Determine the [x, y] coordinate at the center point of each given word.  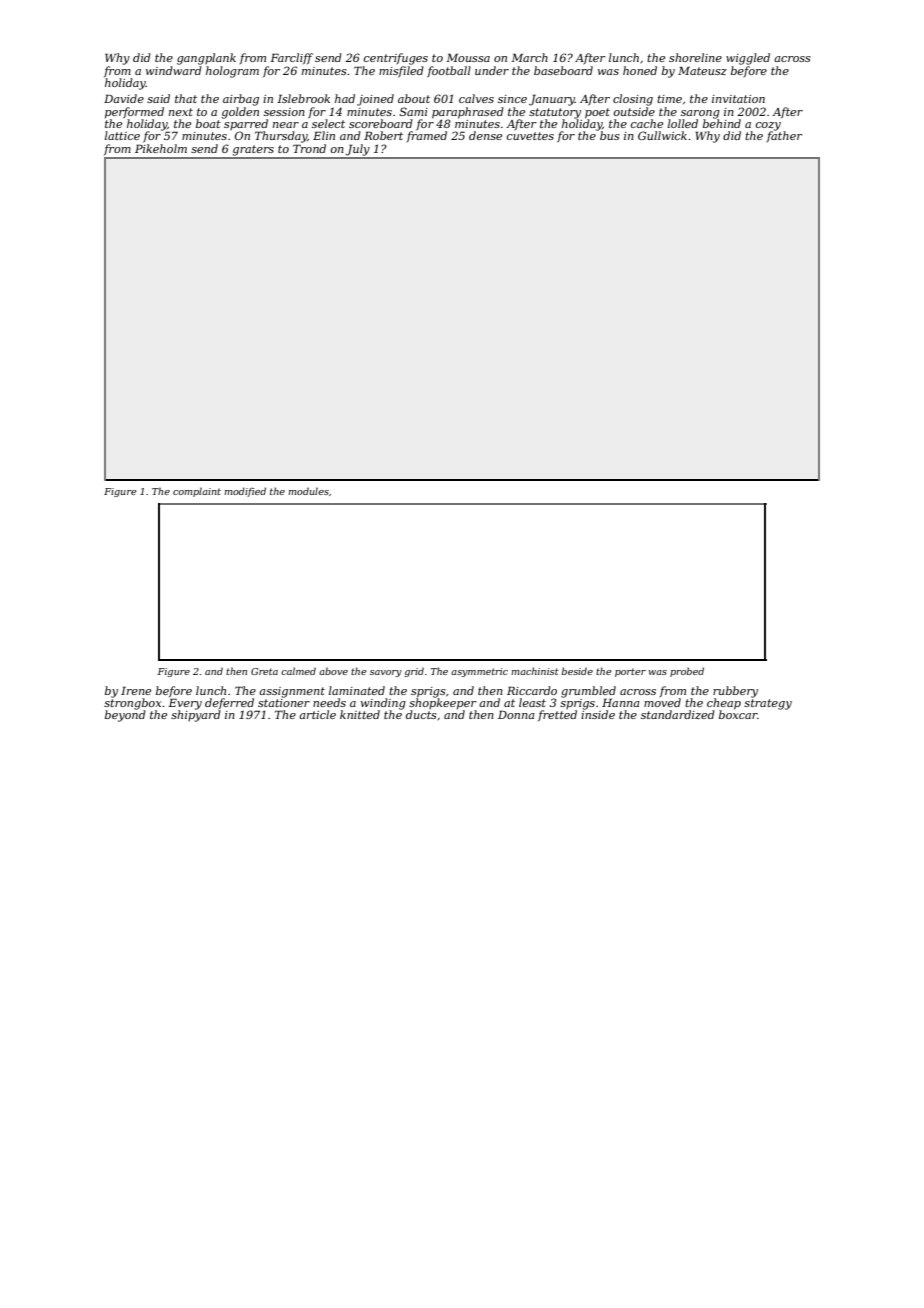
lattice [122, 135]
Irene [136, 690]
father [784, 136]
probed [687, 672]
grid [414, 672]
